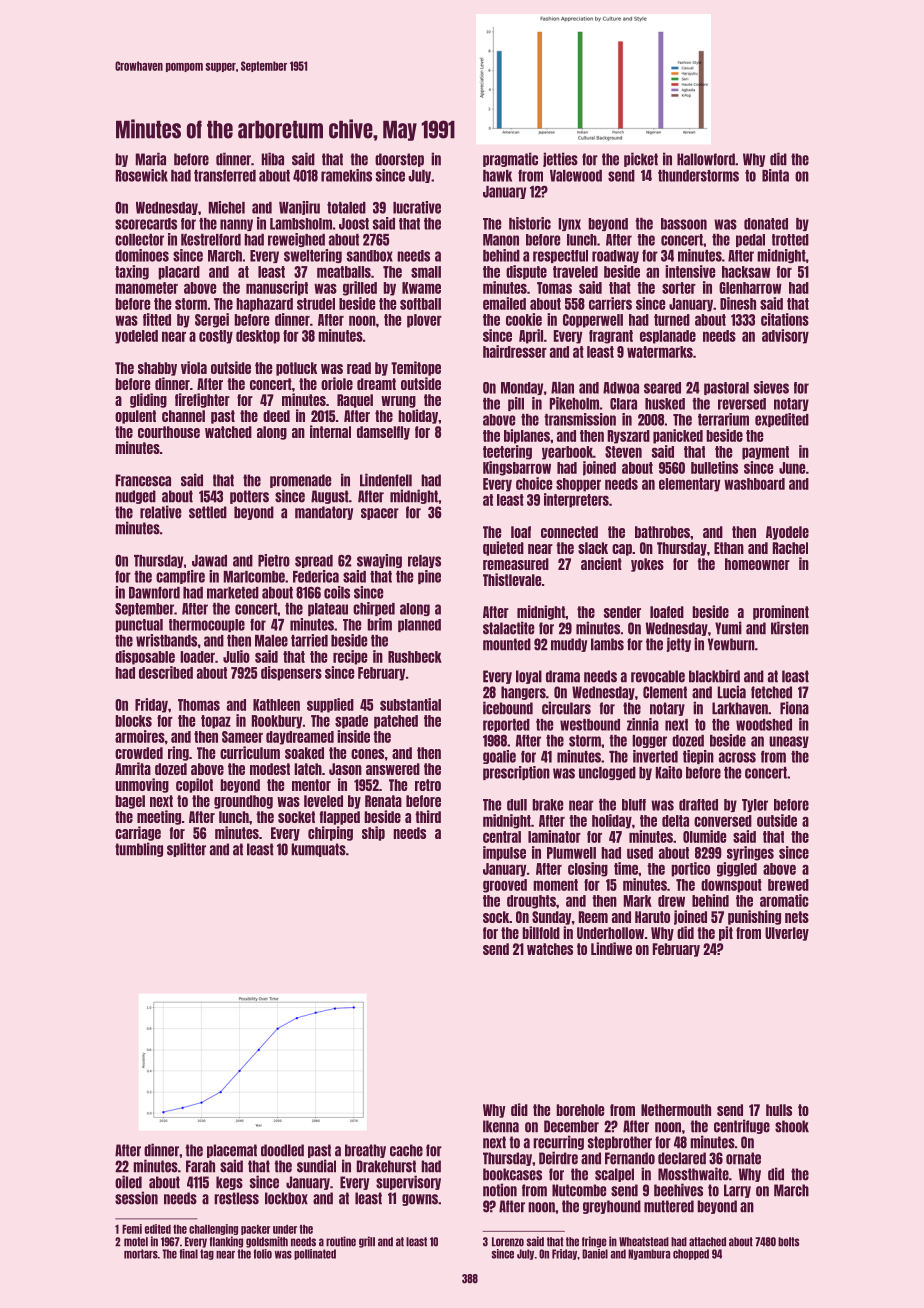 This screenshot has height=1308, width=924. Describe the element at coordinates (232, 1151) in the screenshot. I see `placemat` at that location.
